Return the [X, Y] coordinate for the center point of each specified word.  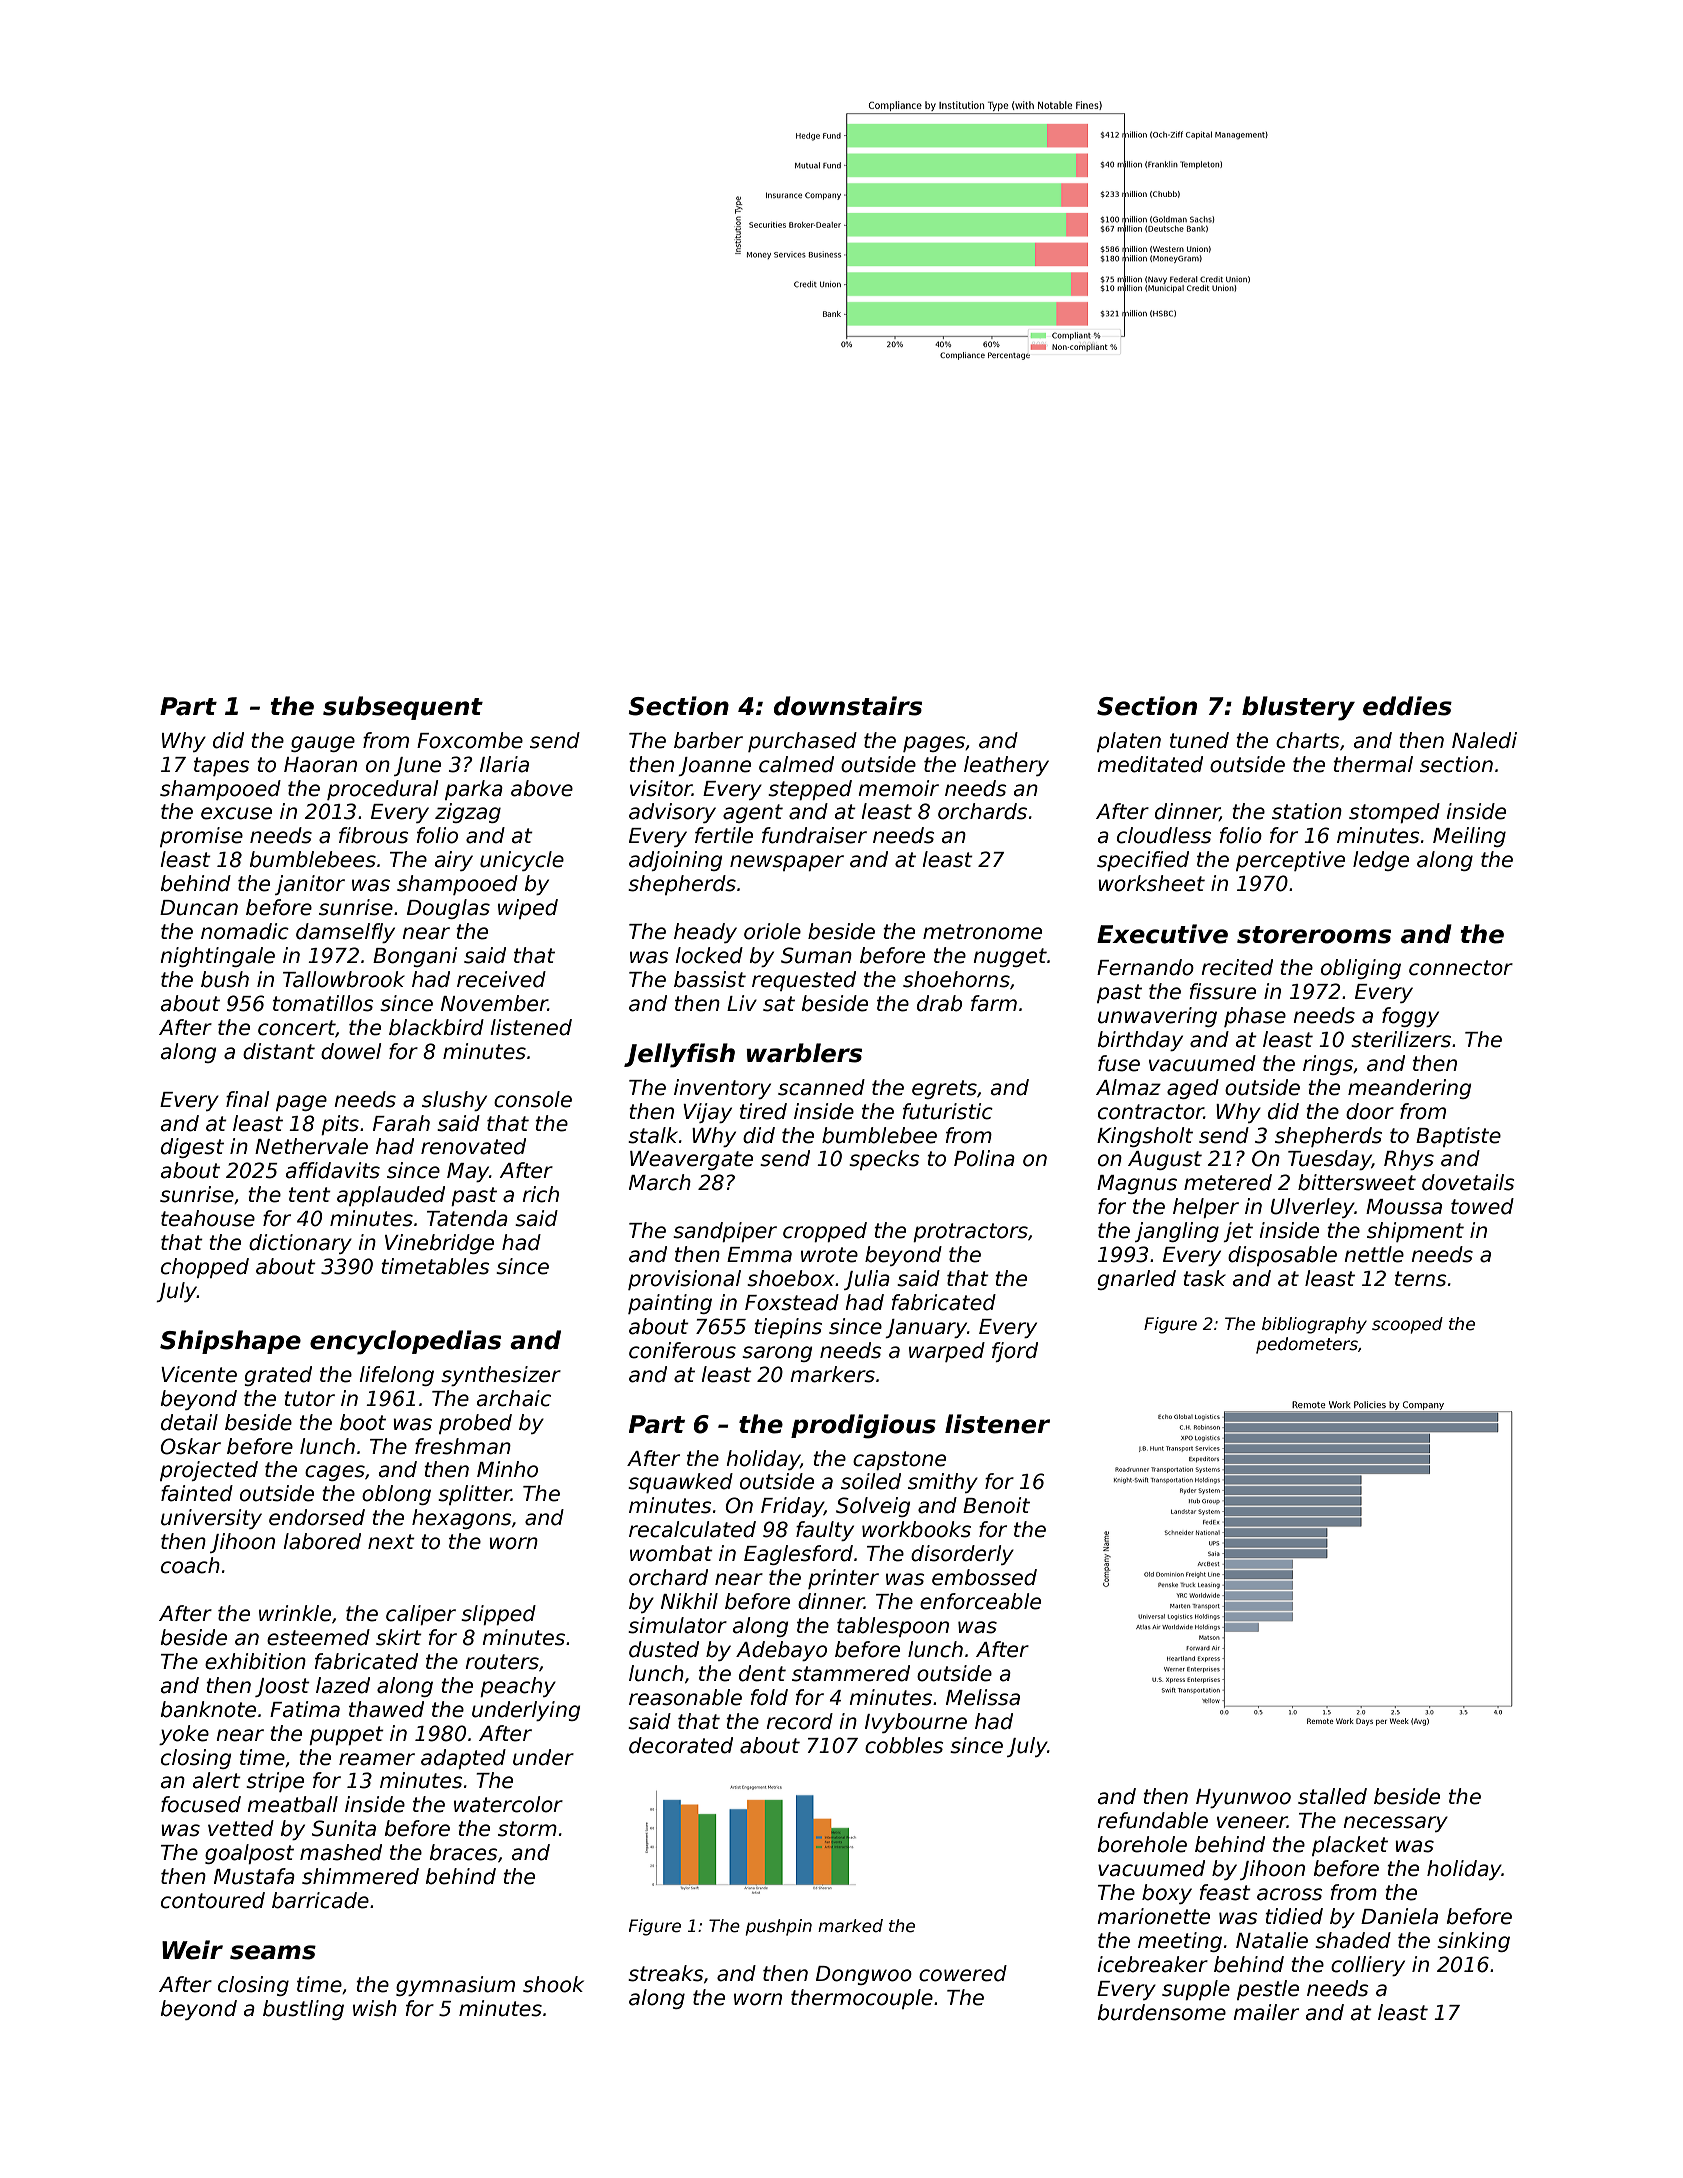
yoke [184, 1735]
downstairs [848, 706]
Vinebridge [439, 1244]
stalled [1332, 1796]
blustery [1298, 708]
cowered [963, 1973]
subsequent [403, 708]
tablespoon [893, 1627]
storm [527, 1829]
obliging [1361, 969]
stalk [653, 1135]
